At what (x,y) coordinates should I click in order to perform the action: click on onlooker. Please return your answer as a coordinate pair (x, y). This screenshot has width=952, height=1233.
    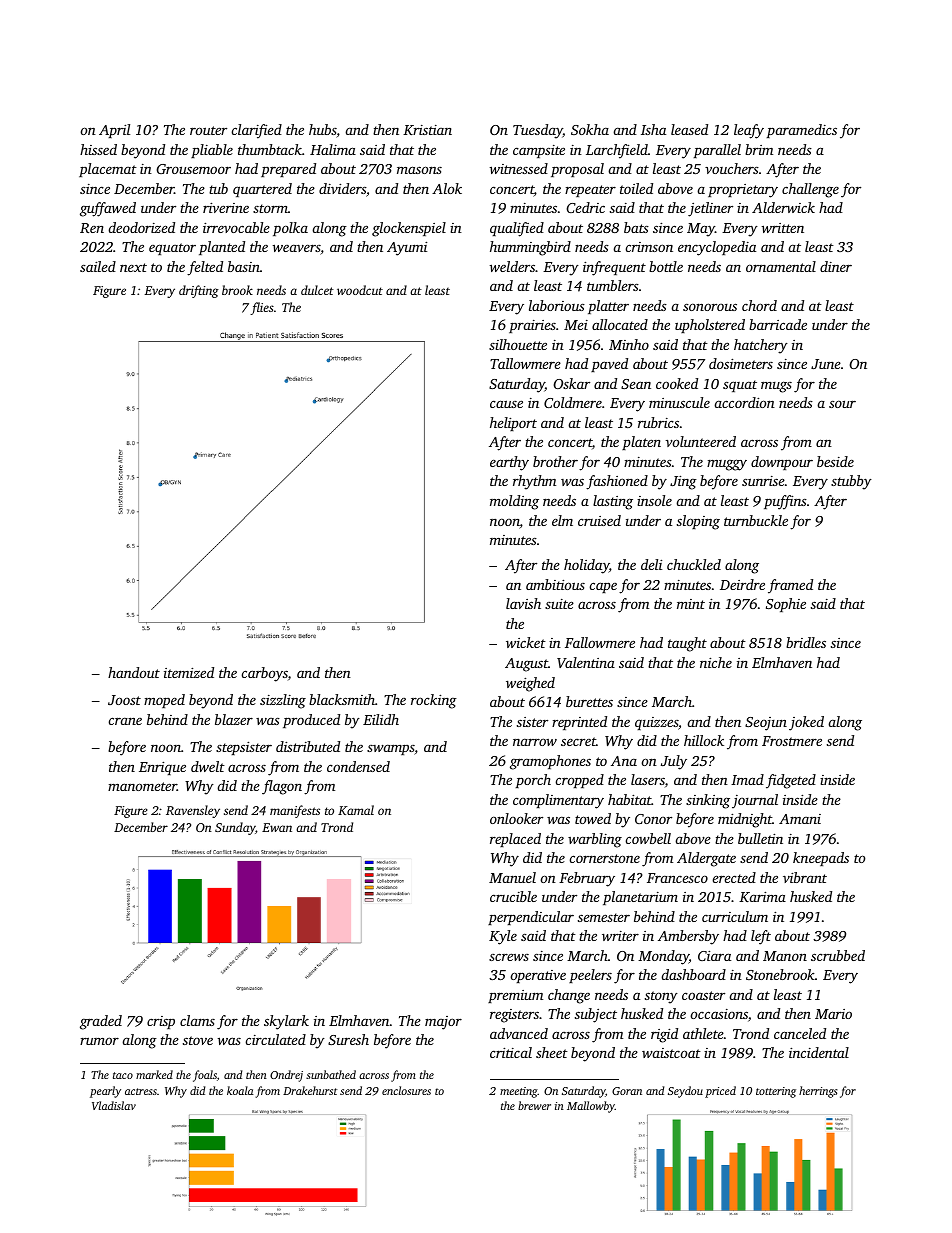
    Looking at the image, I should click on (516, 818).
